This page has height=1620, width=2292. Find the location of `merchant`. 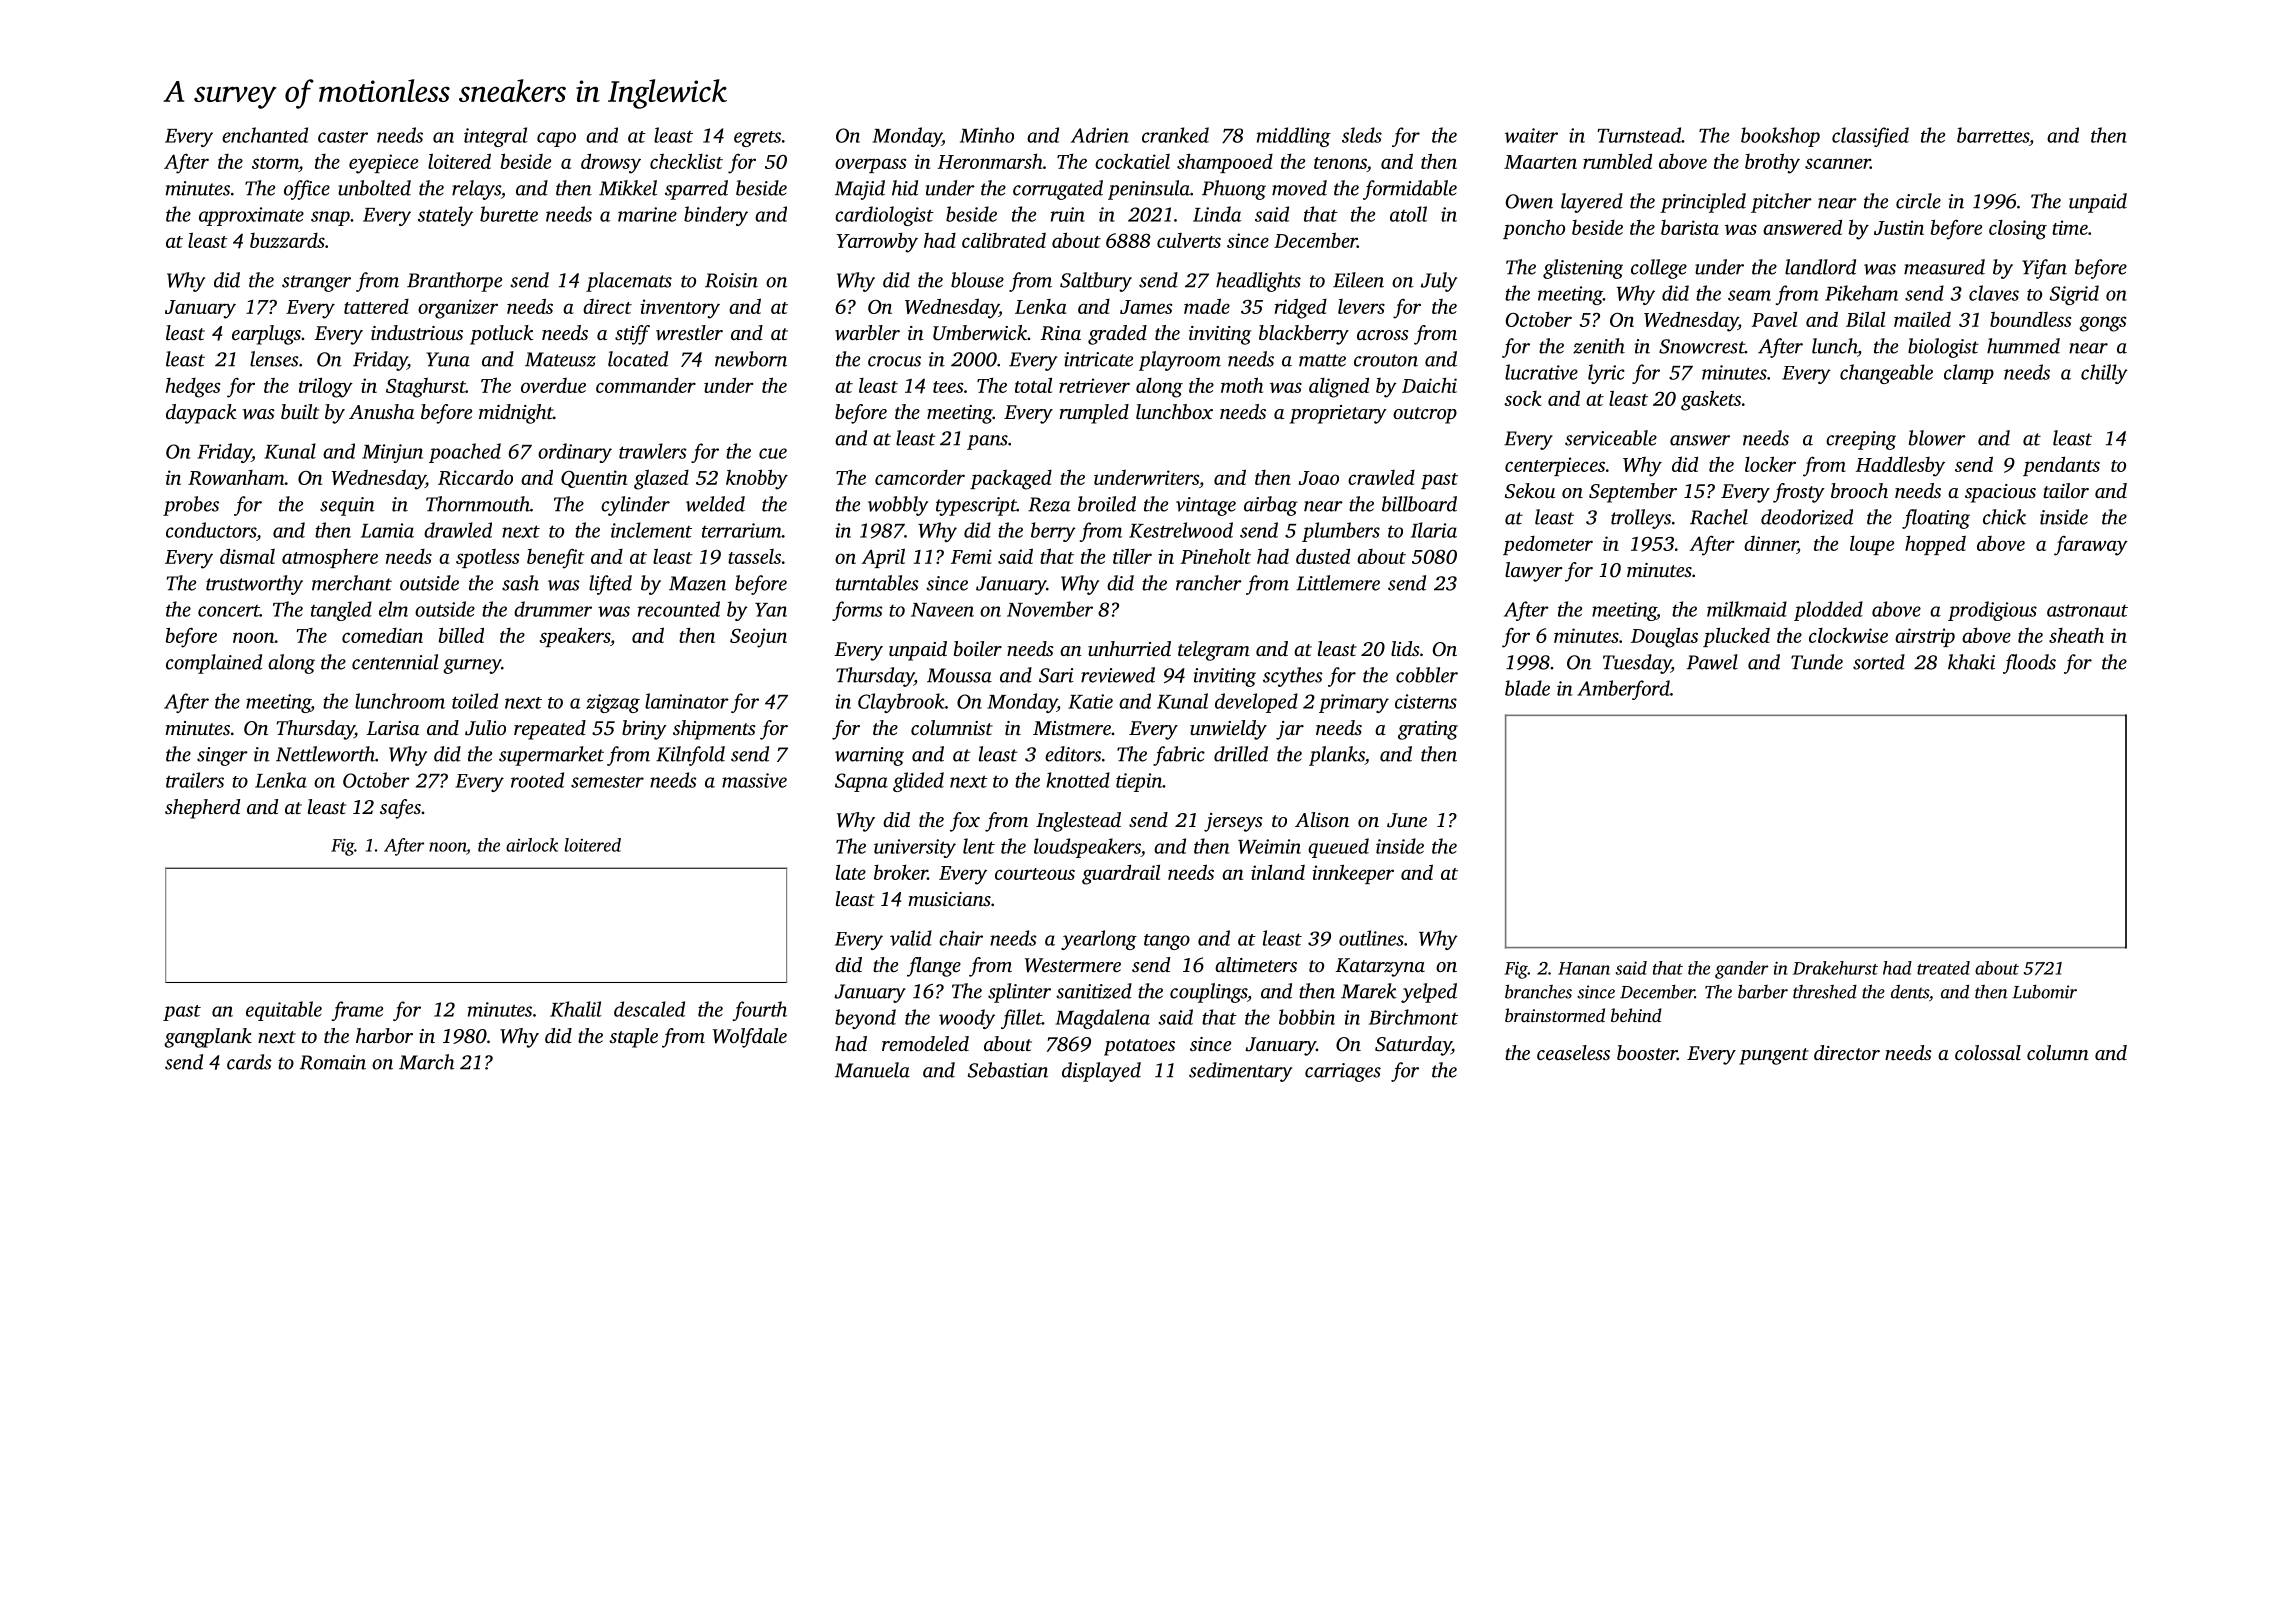

merchant is located at coordinates (352, 583).
